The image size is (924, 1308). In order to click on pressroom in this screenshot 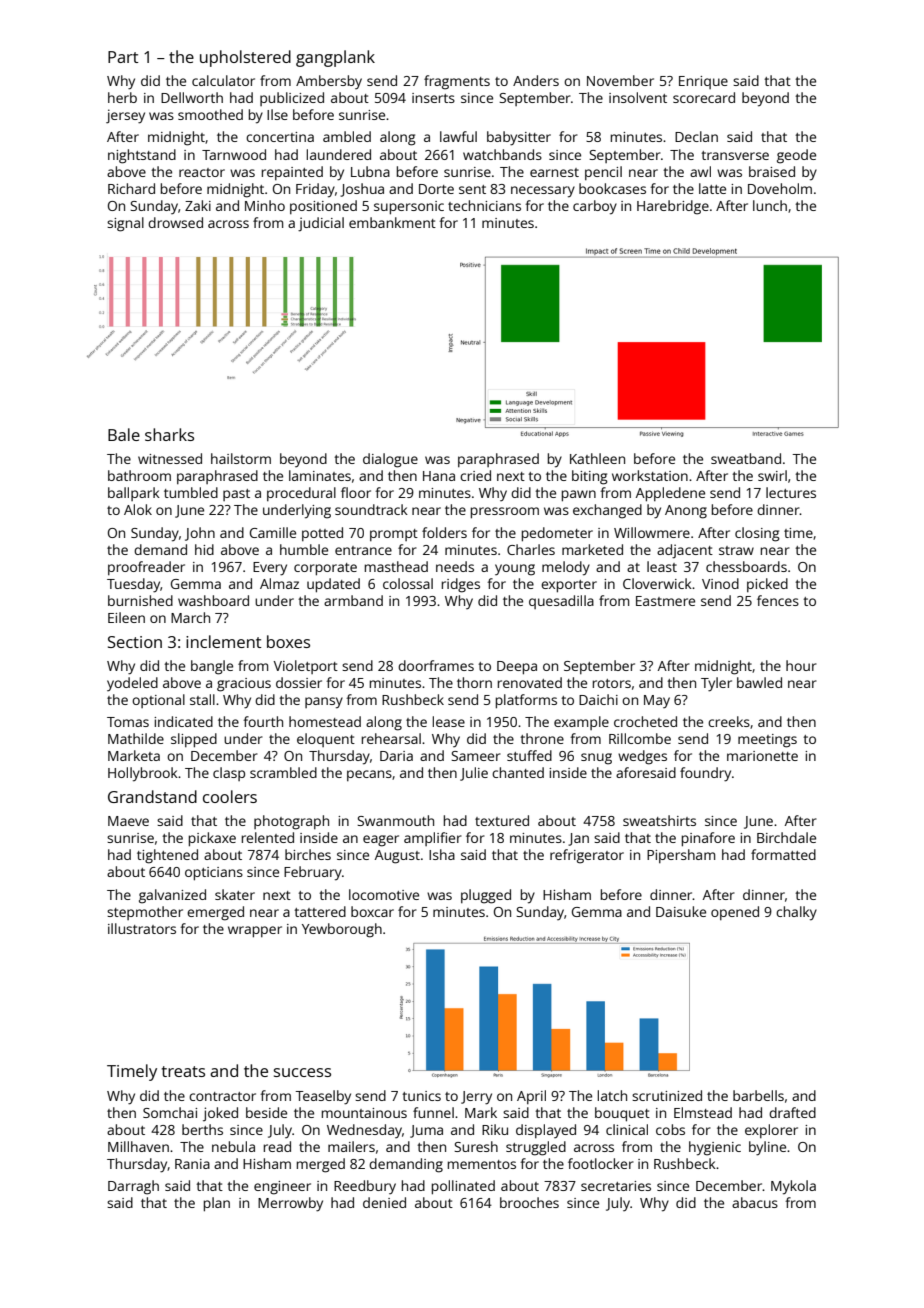, I will do `click(505, 513)`.
